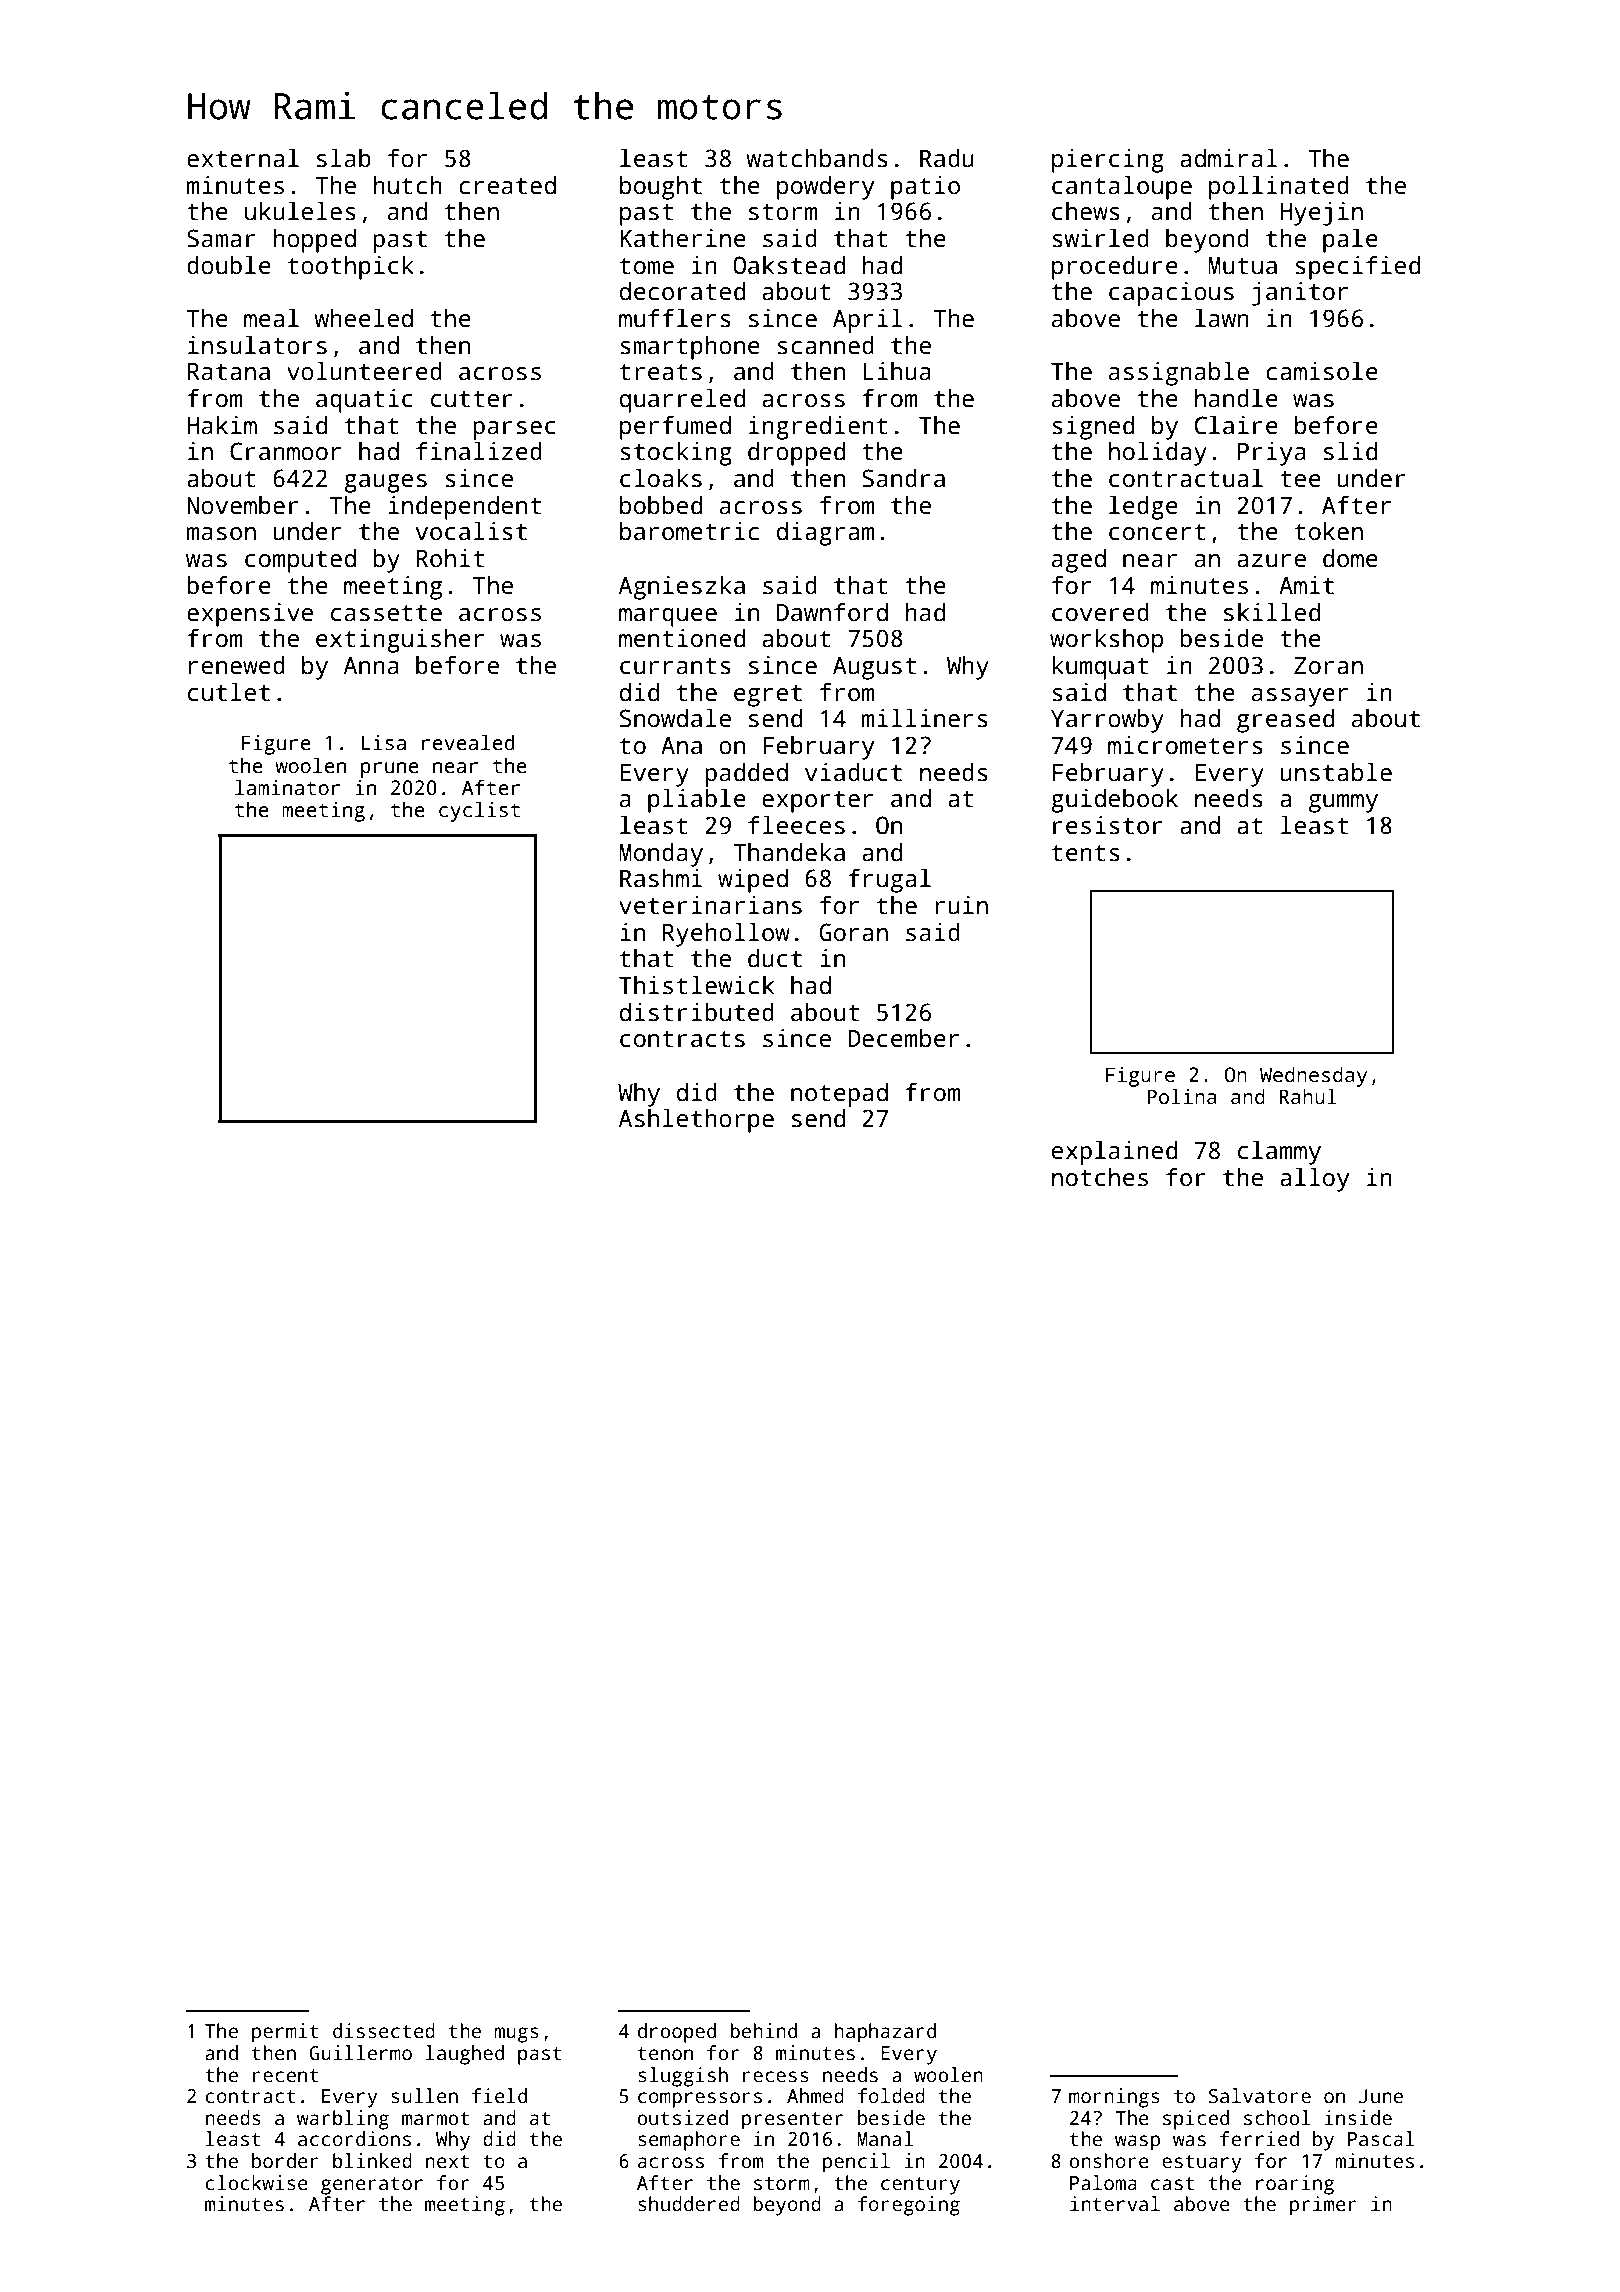 The height and width of the document is (2292, 1620). Describe the element at coordinates (961, 905) in the document. I see `ruin` at that location.
